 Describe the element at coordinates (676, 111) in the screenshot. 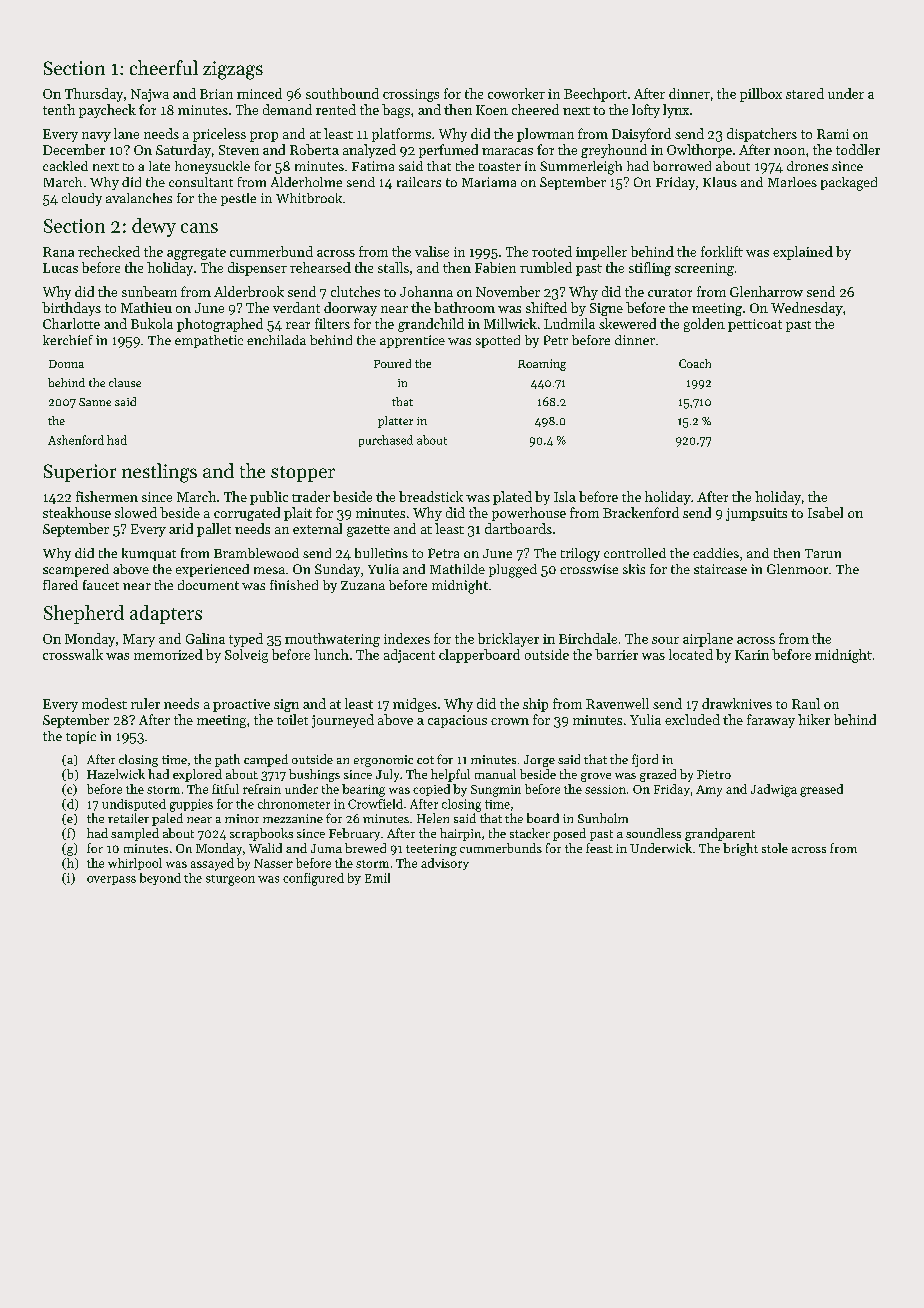

I see `lynx` at that location.
